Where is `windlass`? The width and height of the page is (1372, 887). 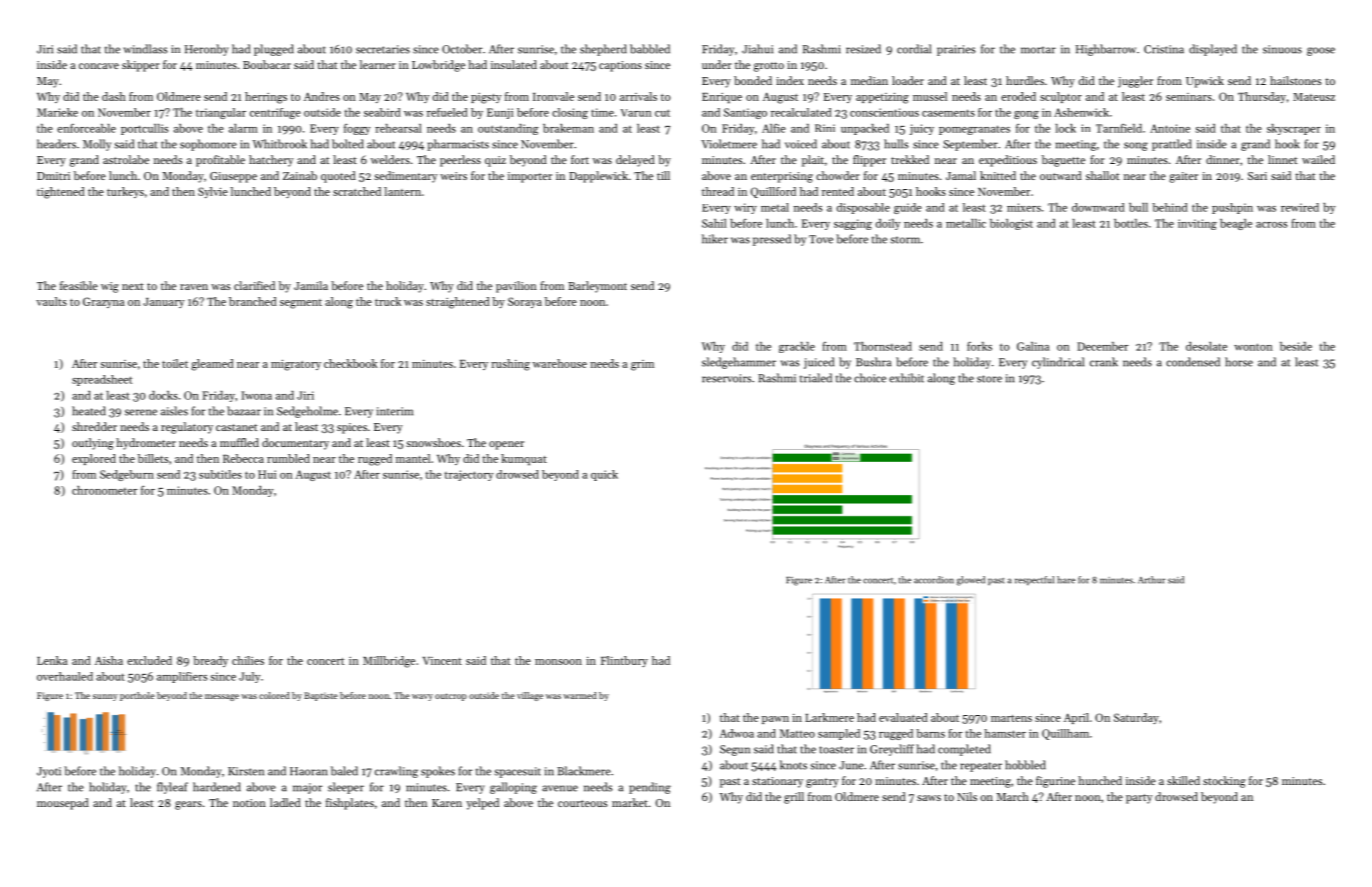
windlass is located at coordinates (145, 49).
